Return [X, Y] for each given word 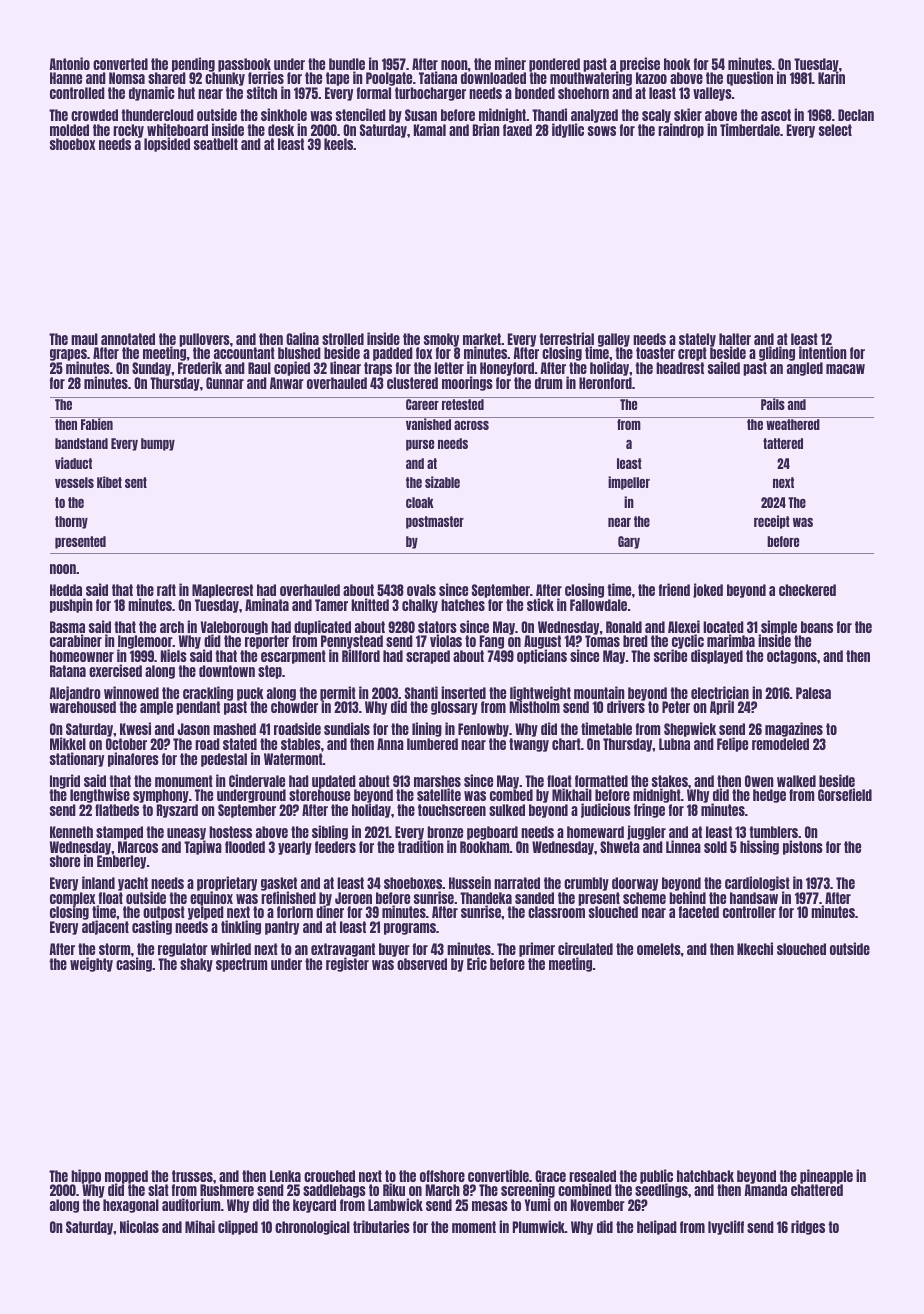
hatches [463, 605]
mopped [126, 1177]
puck [250, 694]
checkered [807, 590]
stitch [262, 93]
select [835, 130]
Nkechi [755, 948]
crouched [329, 1176]
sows [602, 131]
